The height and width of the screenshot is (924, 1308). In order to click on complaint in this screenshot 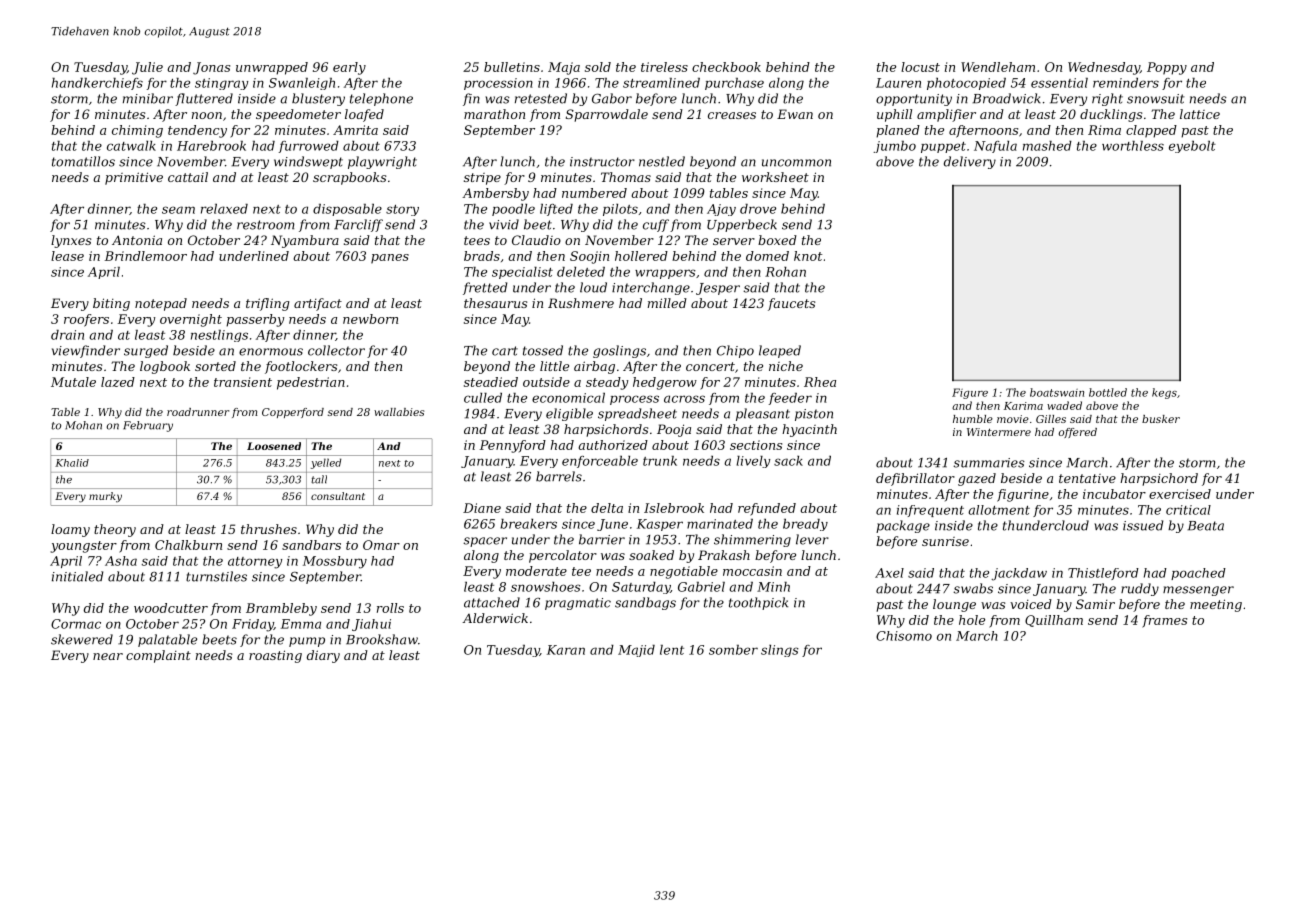, I will do `click(158, 656)`.
